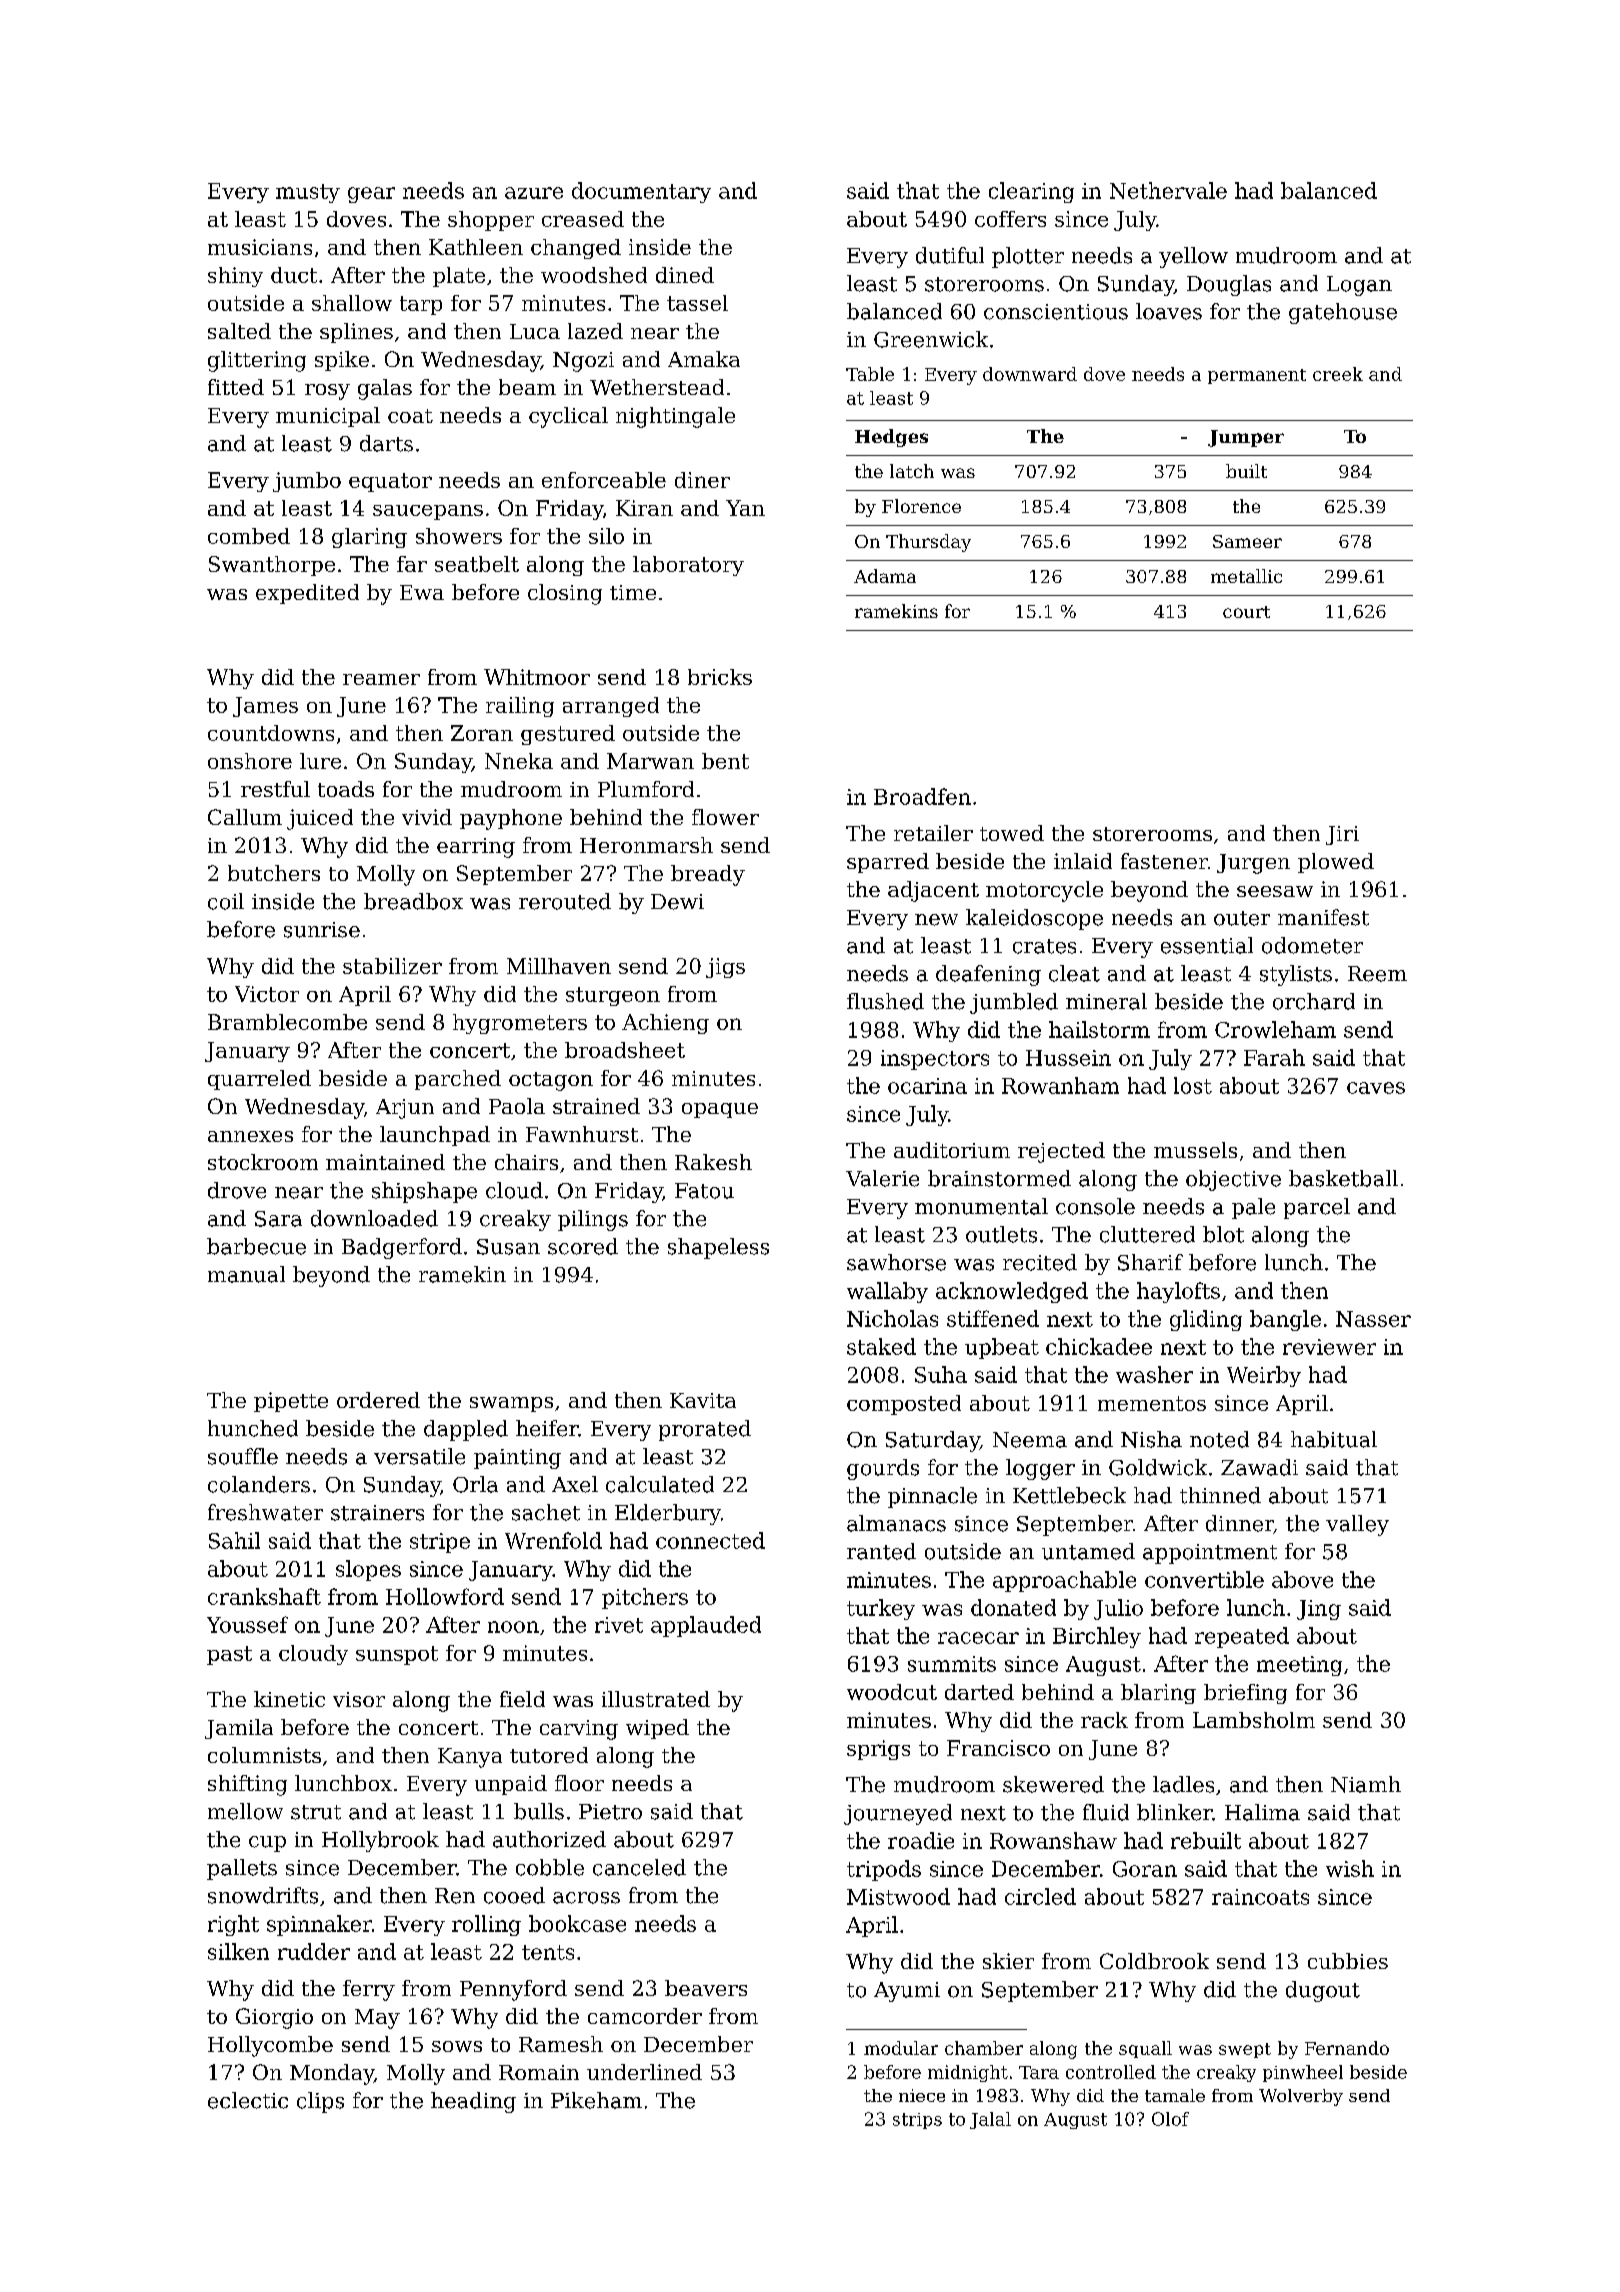 Image resolution: width=1620 pixels, height=2292 pixels. Describe the element at coordinates (476, 848) in the screenshot. I see `earring` at that location.
